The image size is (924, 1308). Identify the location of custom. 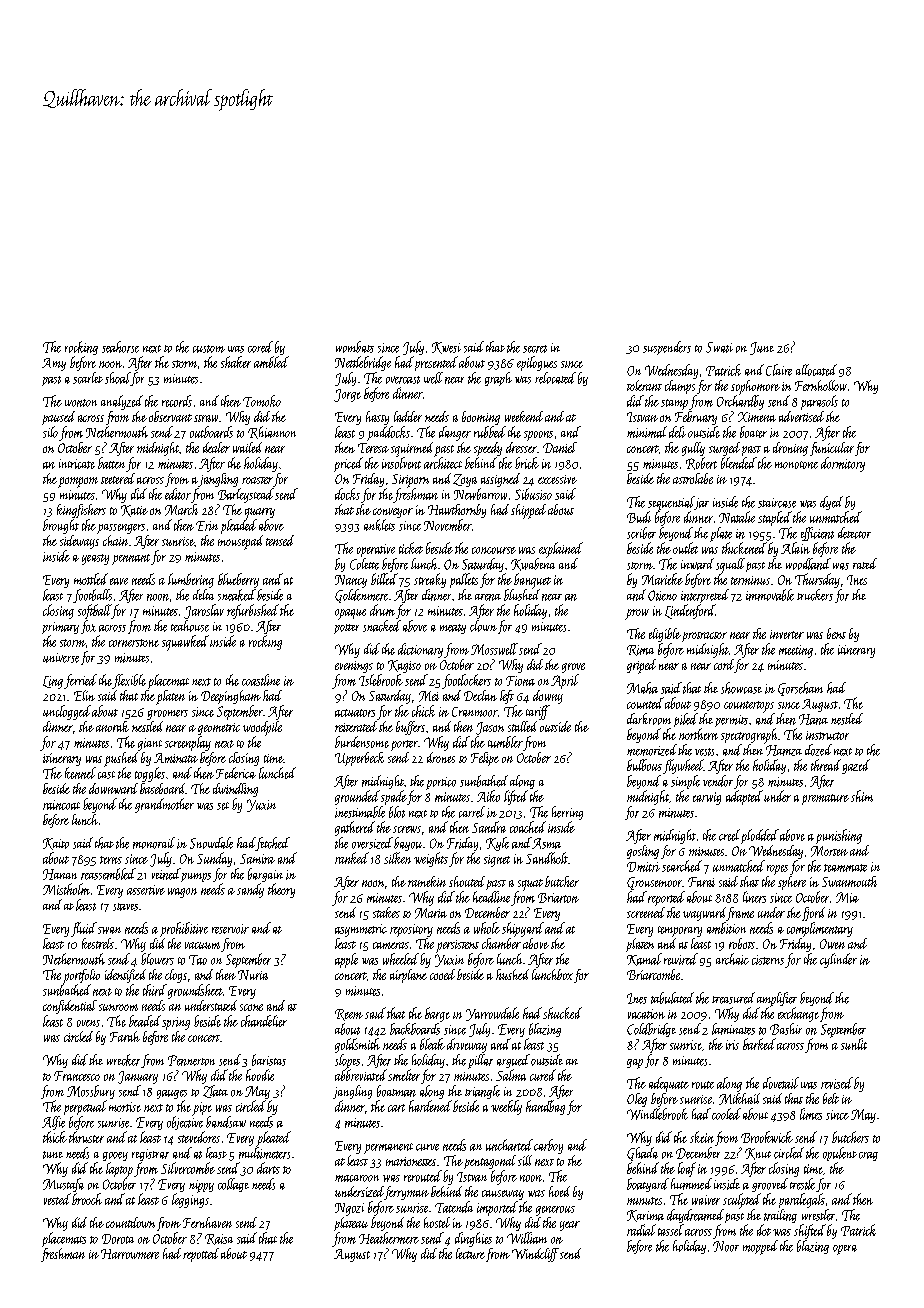
(209, 349).
